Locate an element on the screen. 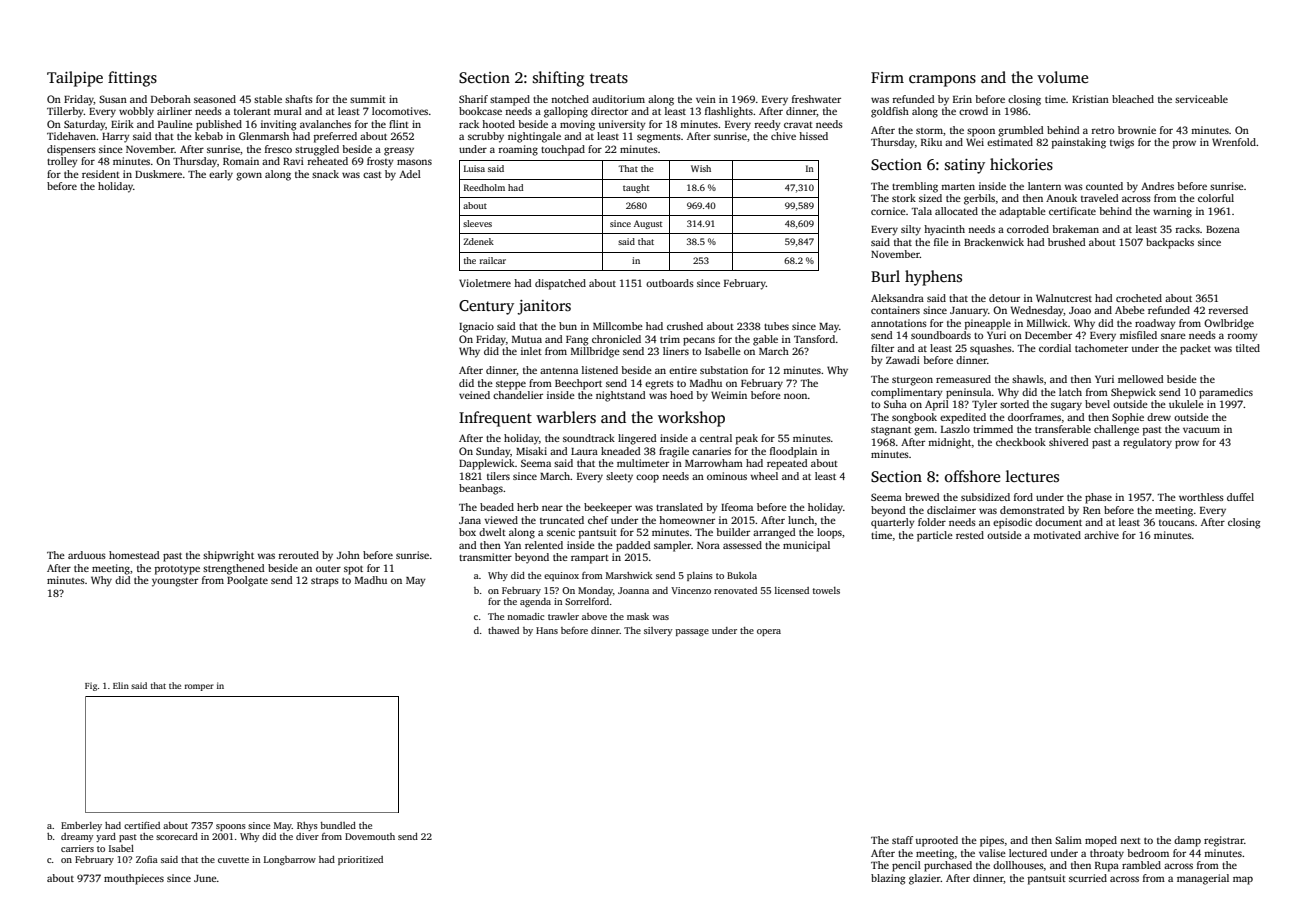  Dapplewick is located at coordinates (487, 464).
